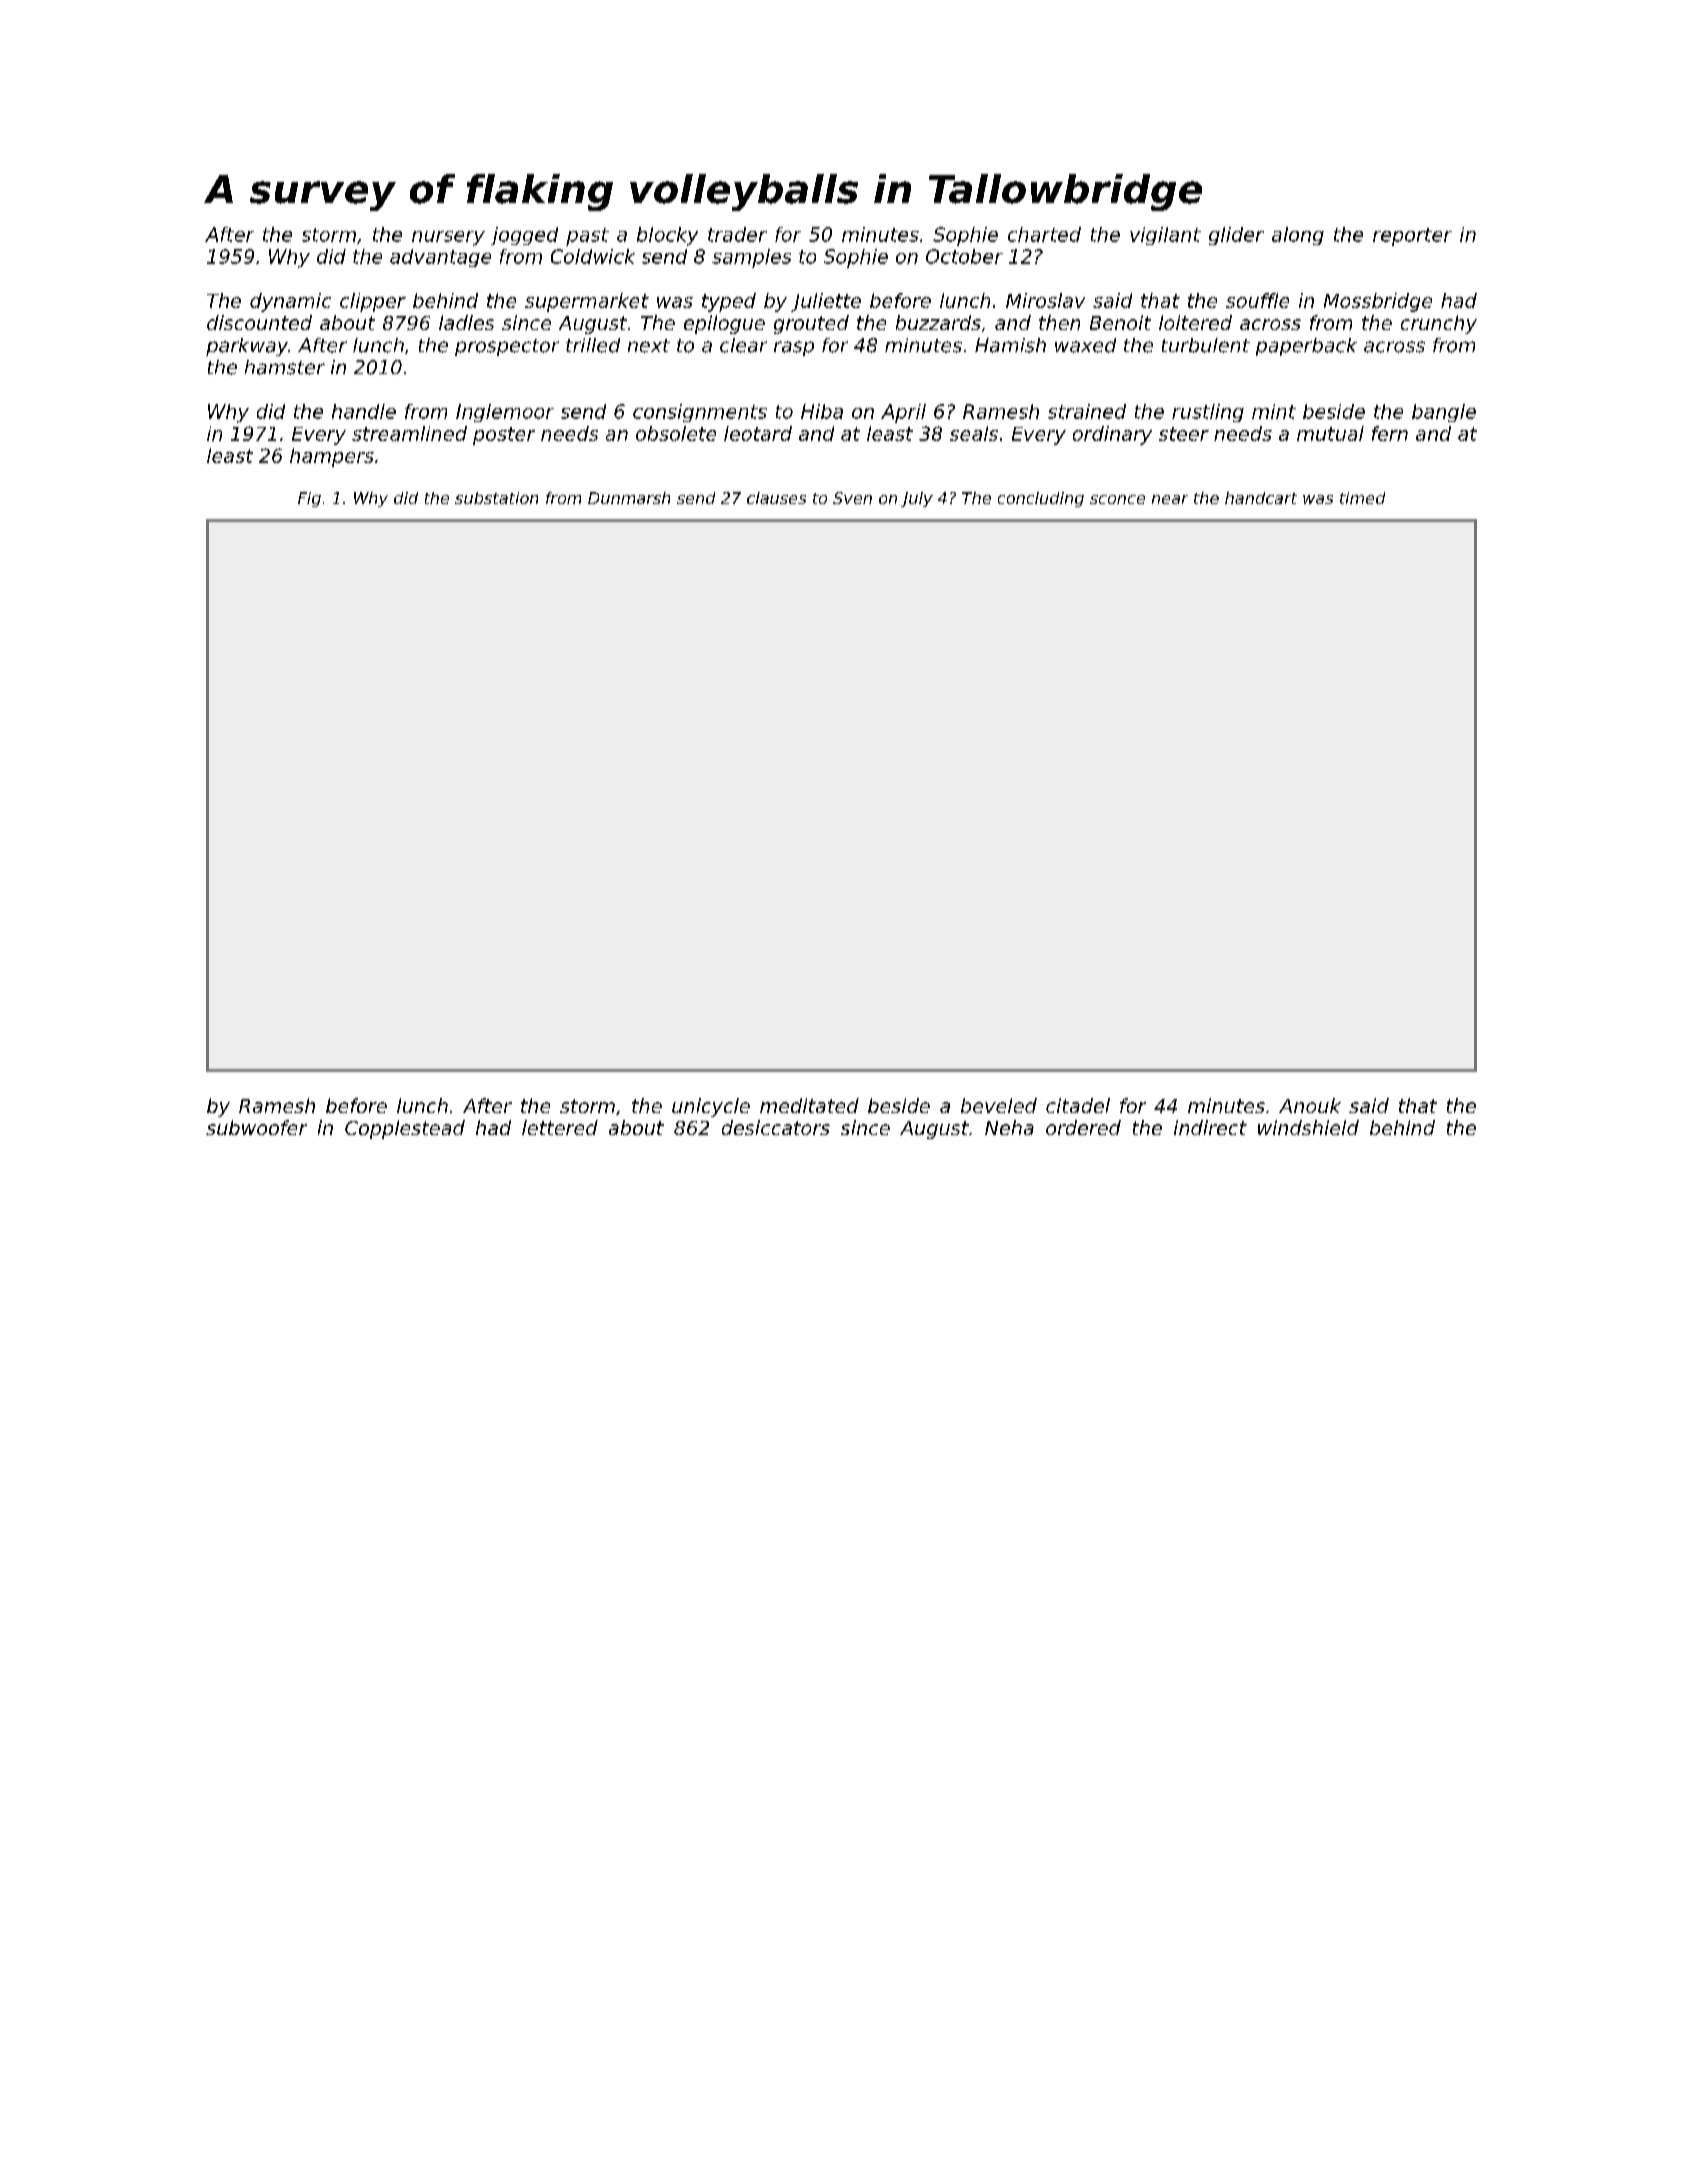 This document has height=2178, width=1683. Describe the element at coordinates (290, 302) in the document. I see `dynamic` at that location.
